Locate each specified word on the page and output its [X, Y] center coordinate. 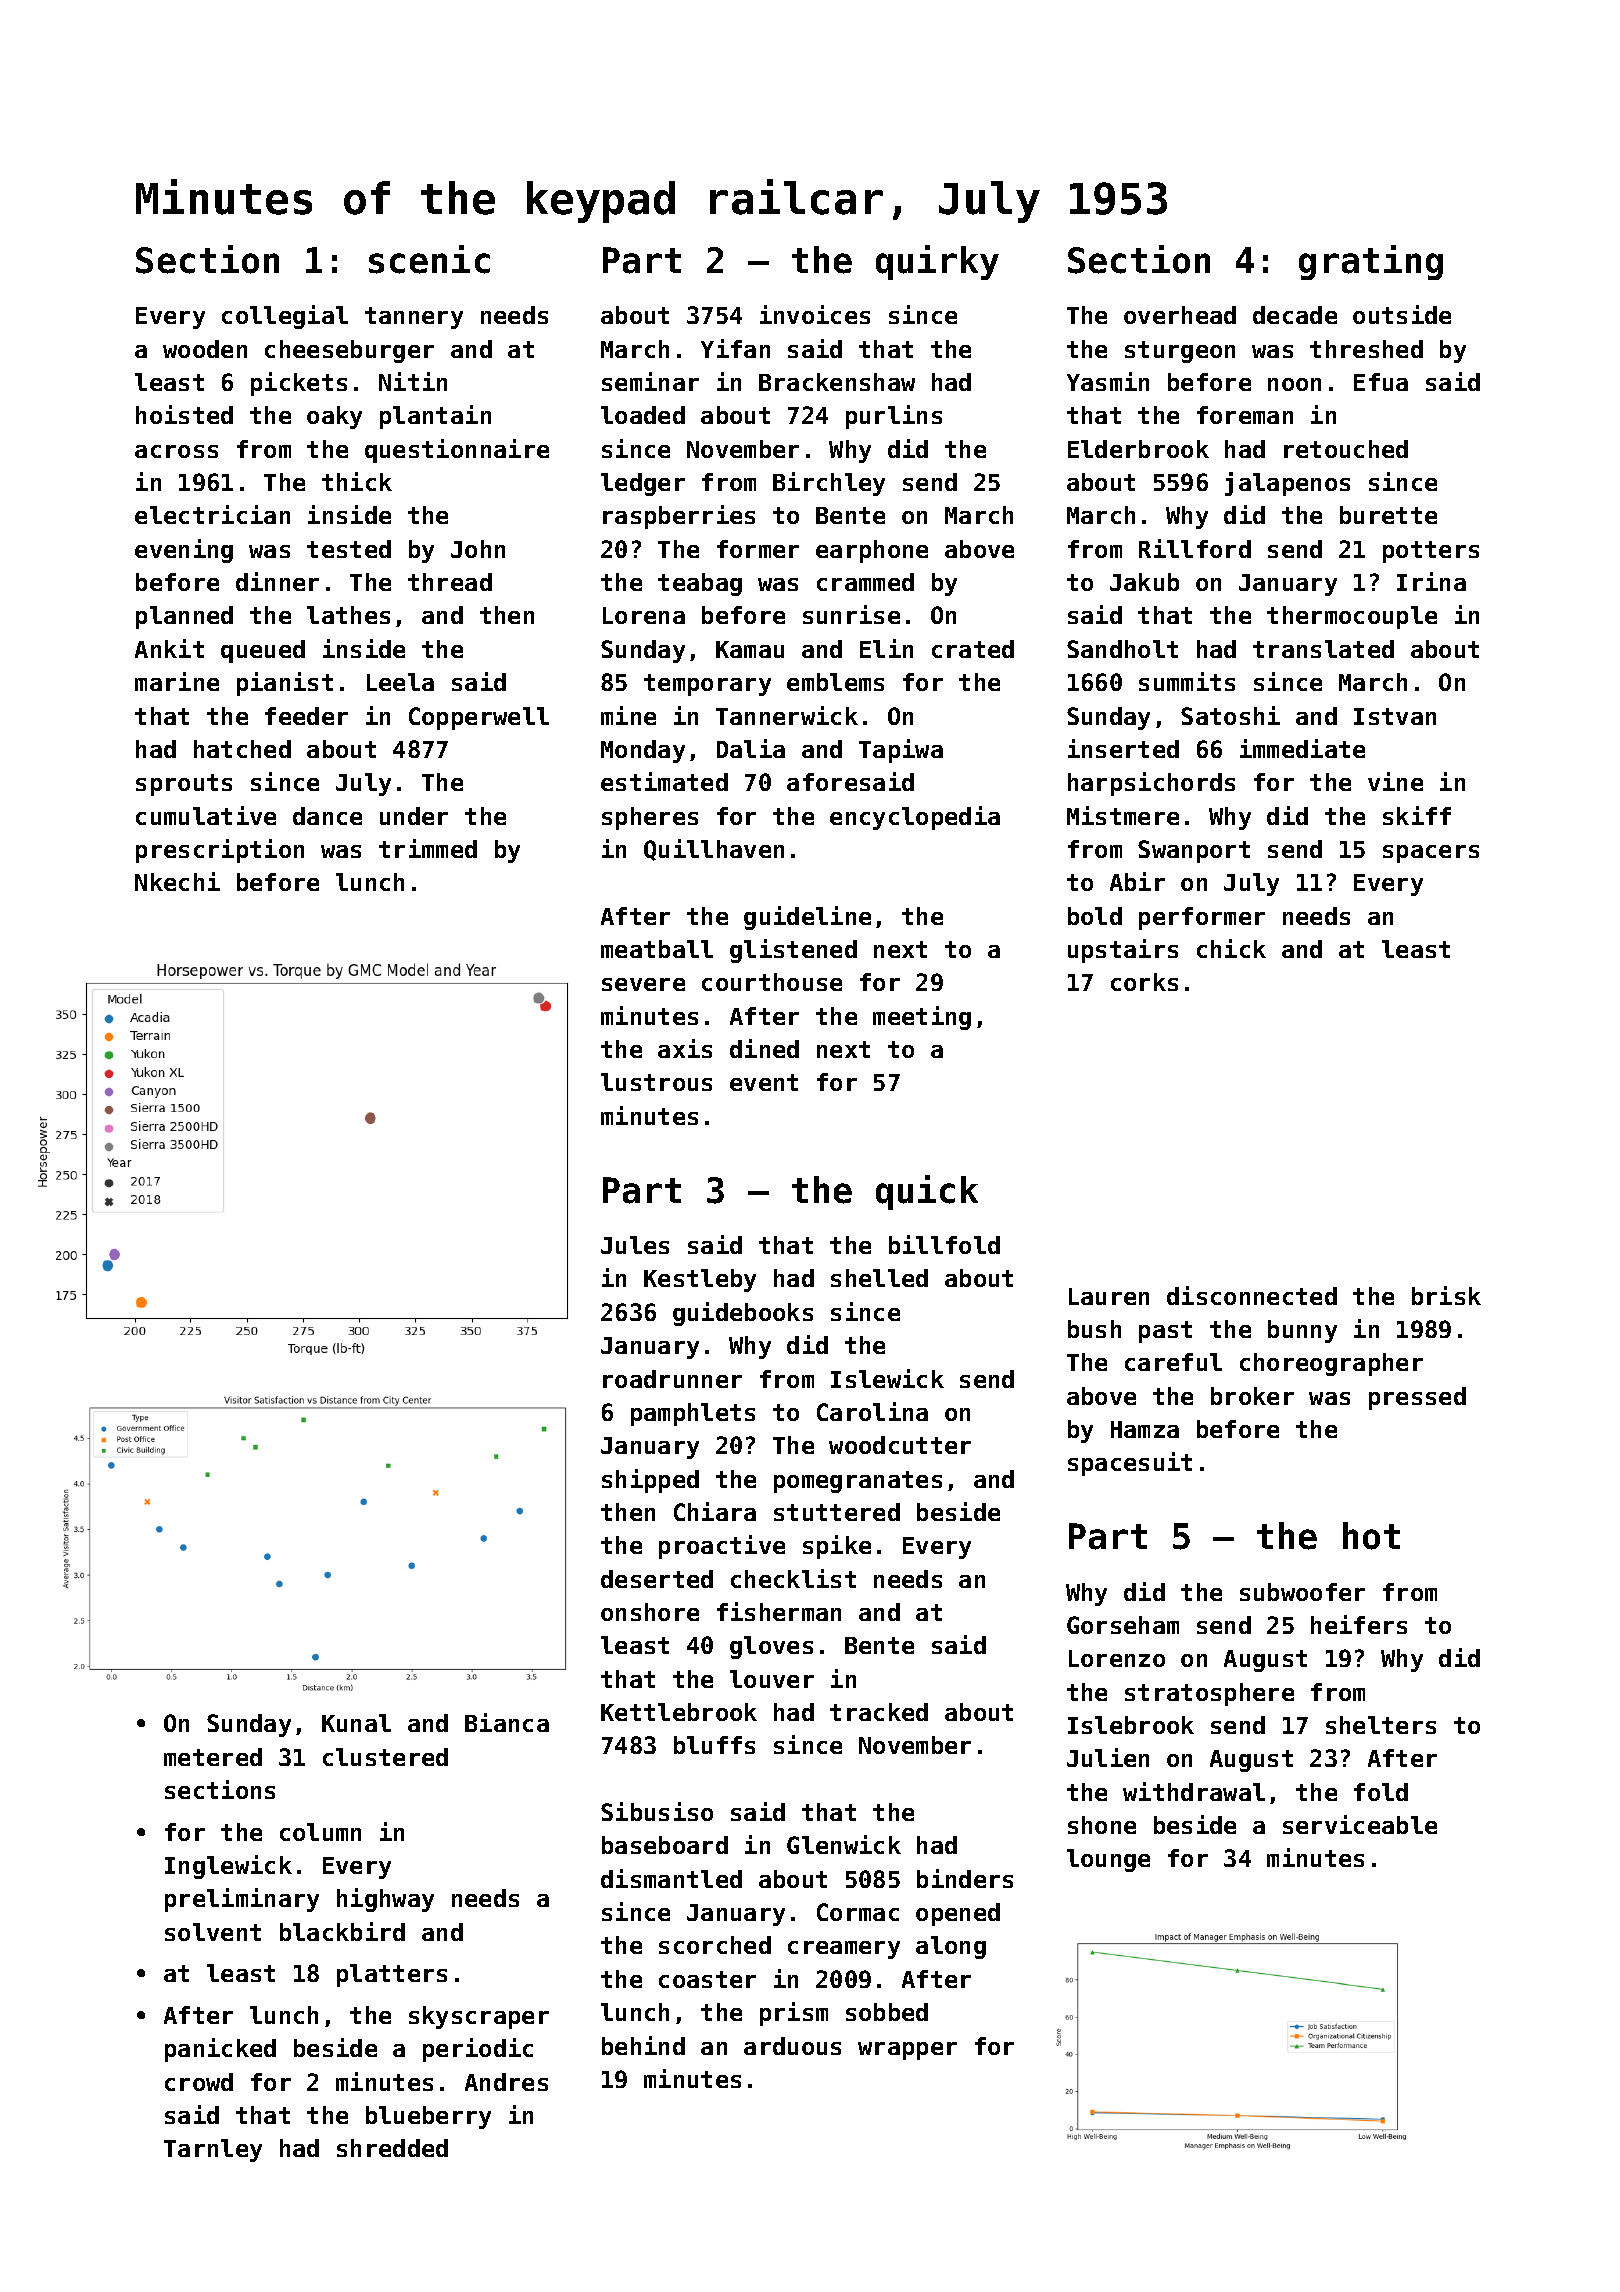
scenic [429, 259]
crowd [199, 2082]
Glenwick [844, 1844]
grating [1371, 262]
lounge [1108, 1860]
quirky [937, 262]
